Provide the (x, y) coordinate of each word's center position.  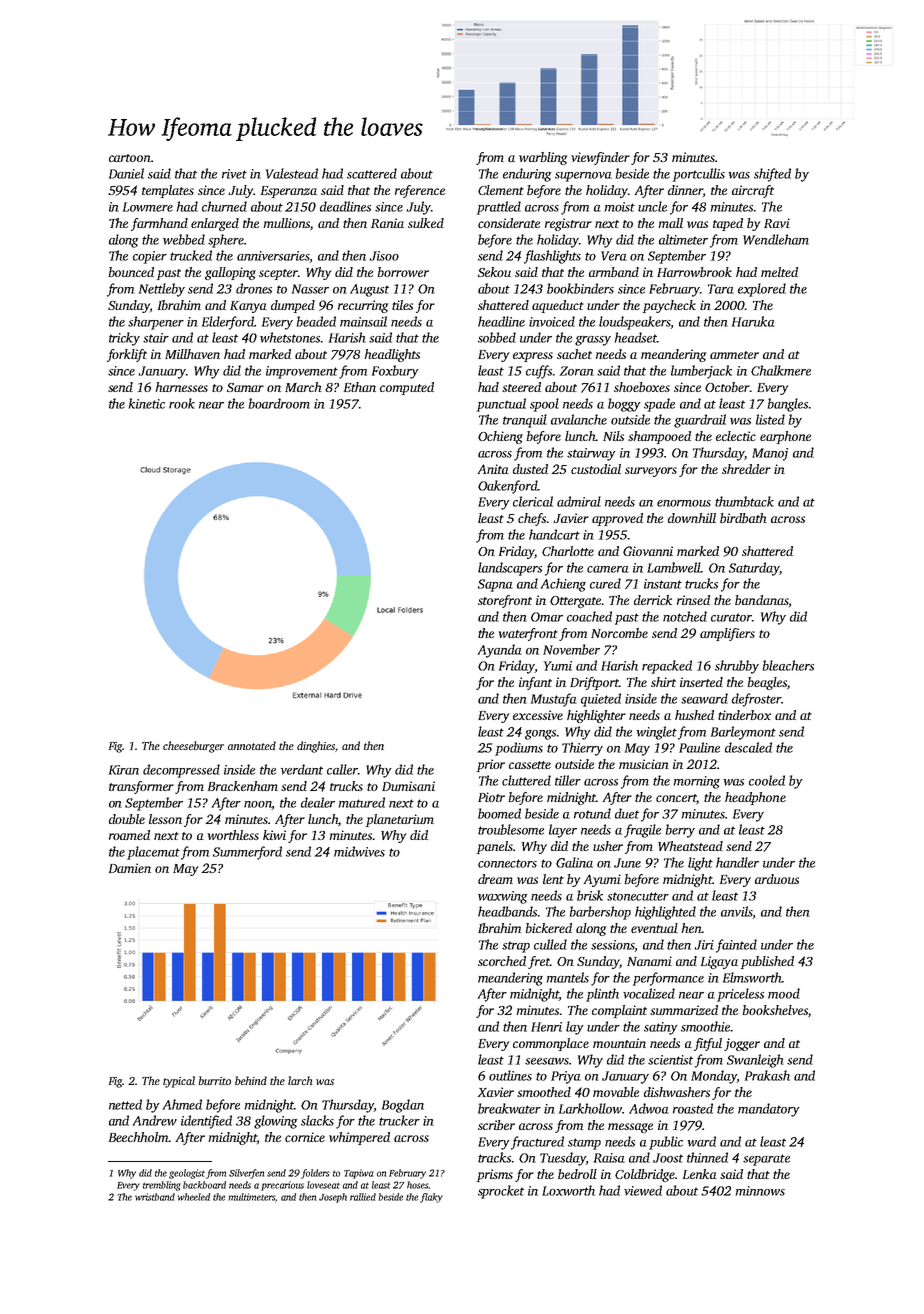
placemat (153, 853)
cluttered (526, 780)
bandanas (761, 600)
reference (420, 191)
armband (614, 272)
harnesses (181, 387)
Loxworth (568, 1190)
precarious (282, 1186)
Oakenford (508, 487)
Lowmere (148, 207)
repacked (667, 667)
